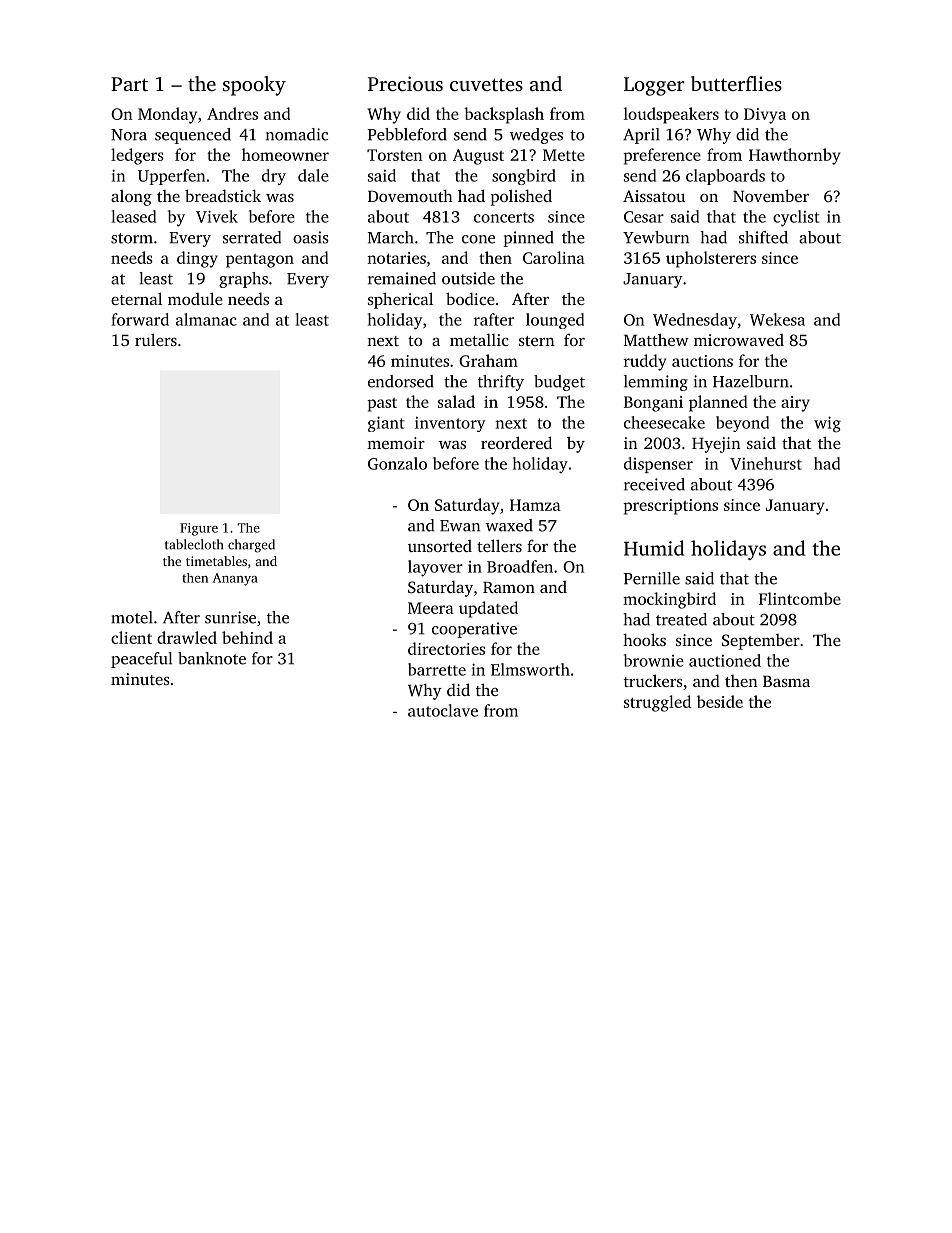  What do you see at coordinates (199, 529) in the screenshot?
I see `Figure` at bounding box center [199, 529].
